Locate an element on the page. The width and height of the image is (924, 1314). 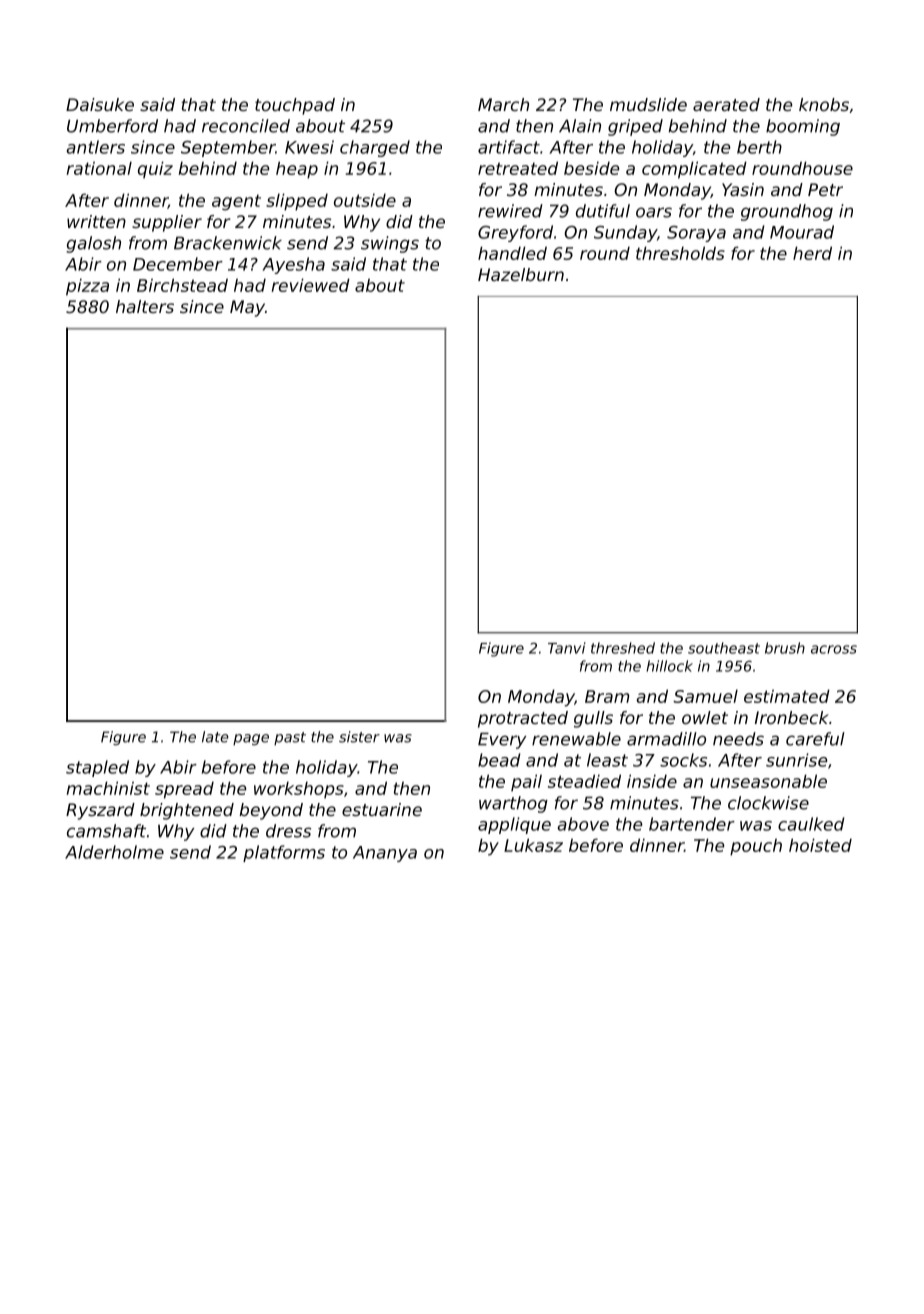
hoisted is located at coordinates (820, 845).
